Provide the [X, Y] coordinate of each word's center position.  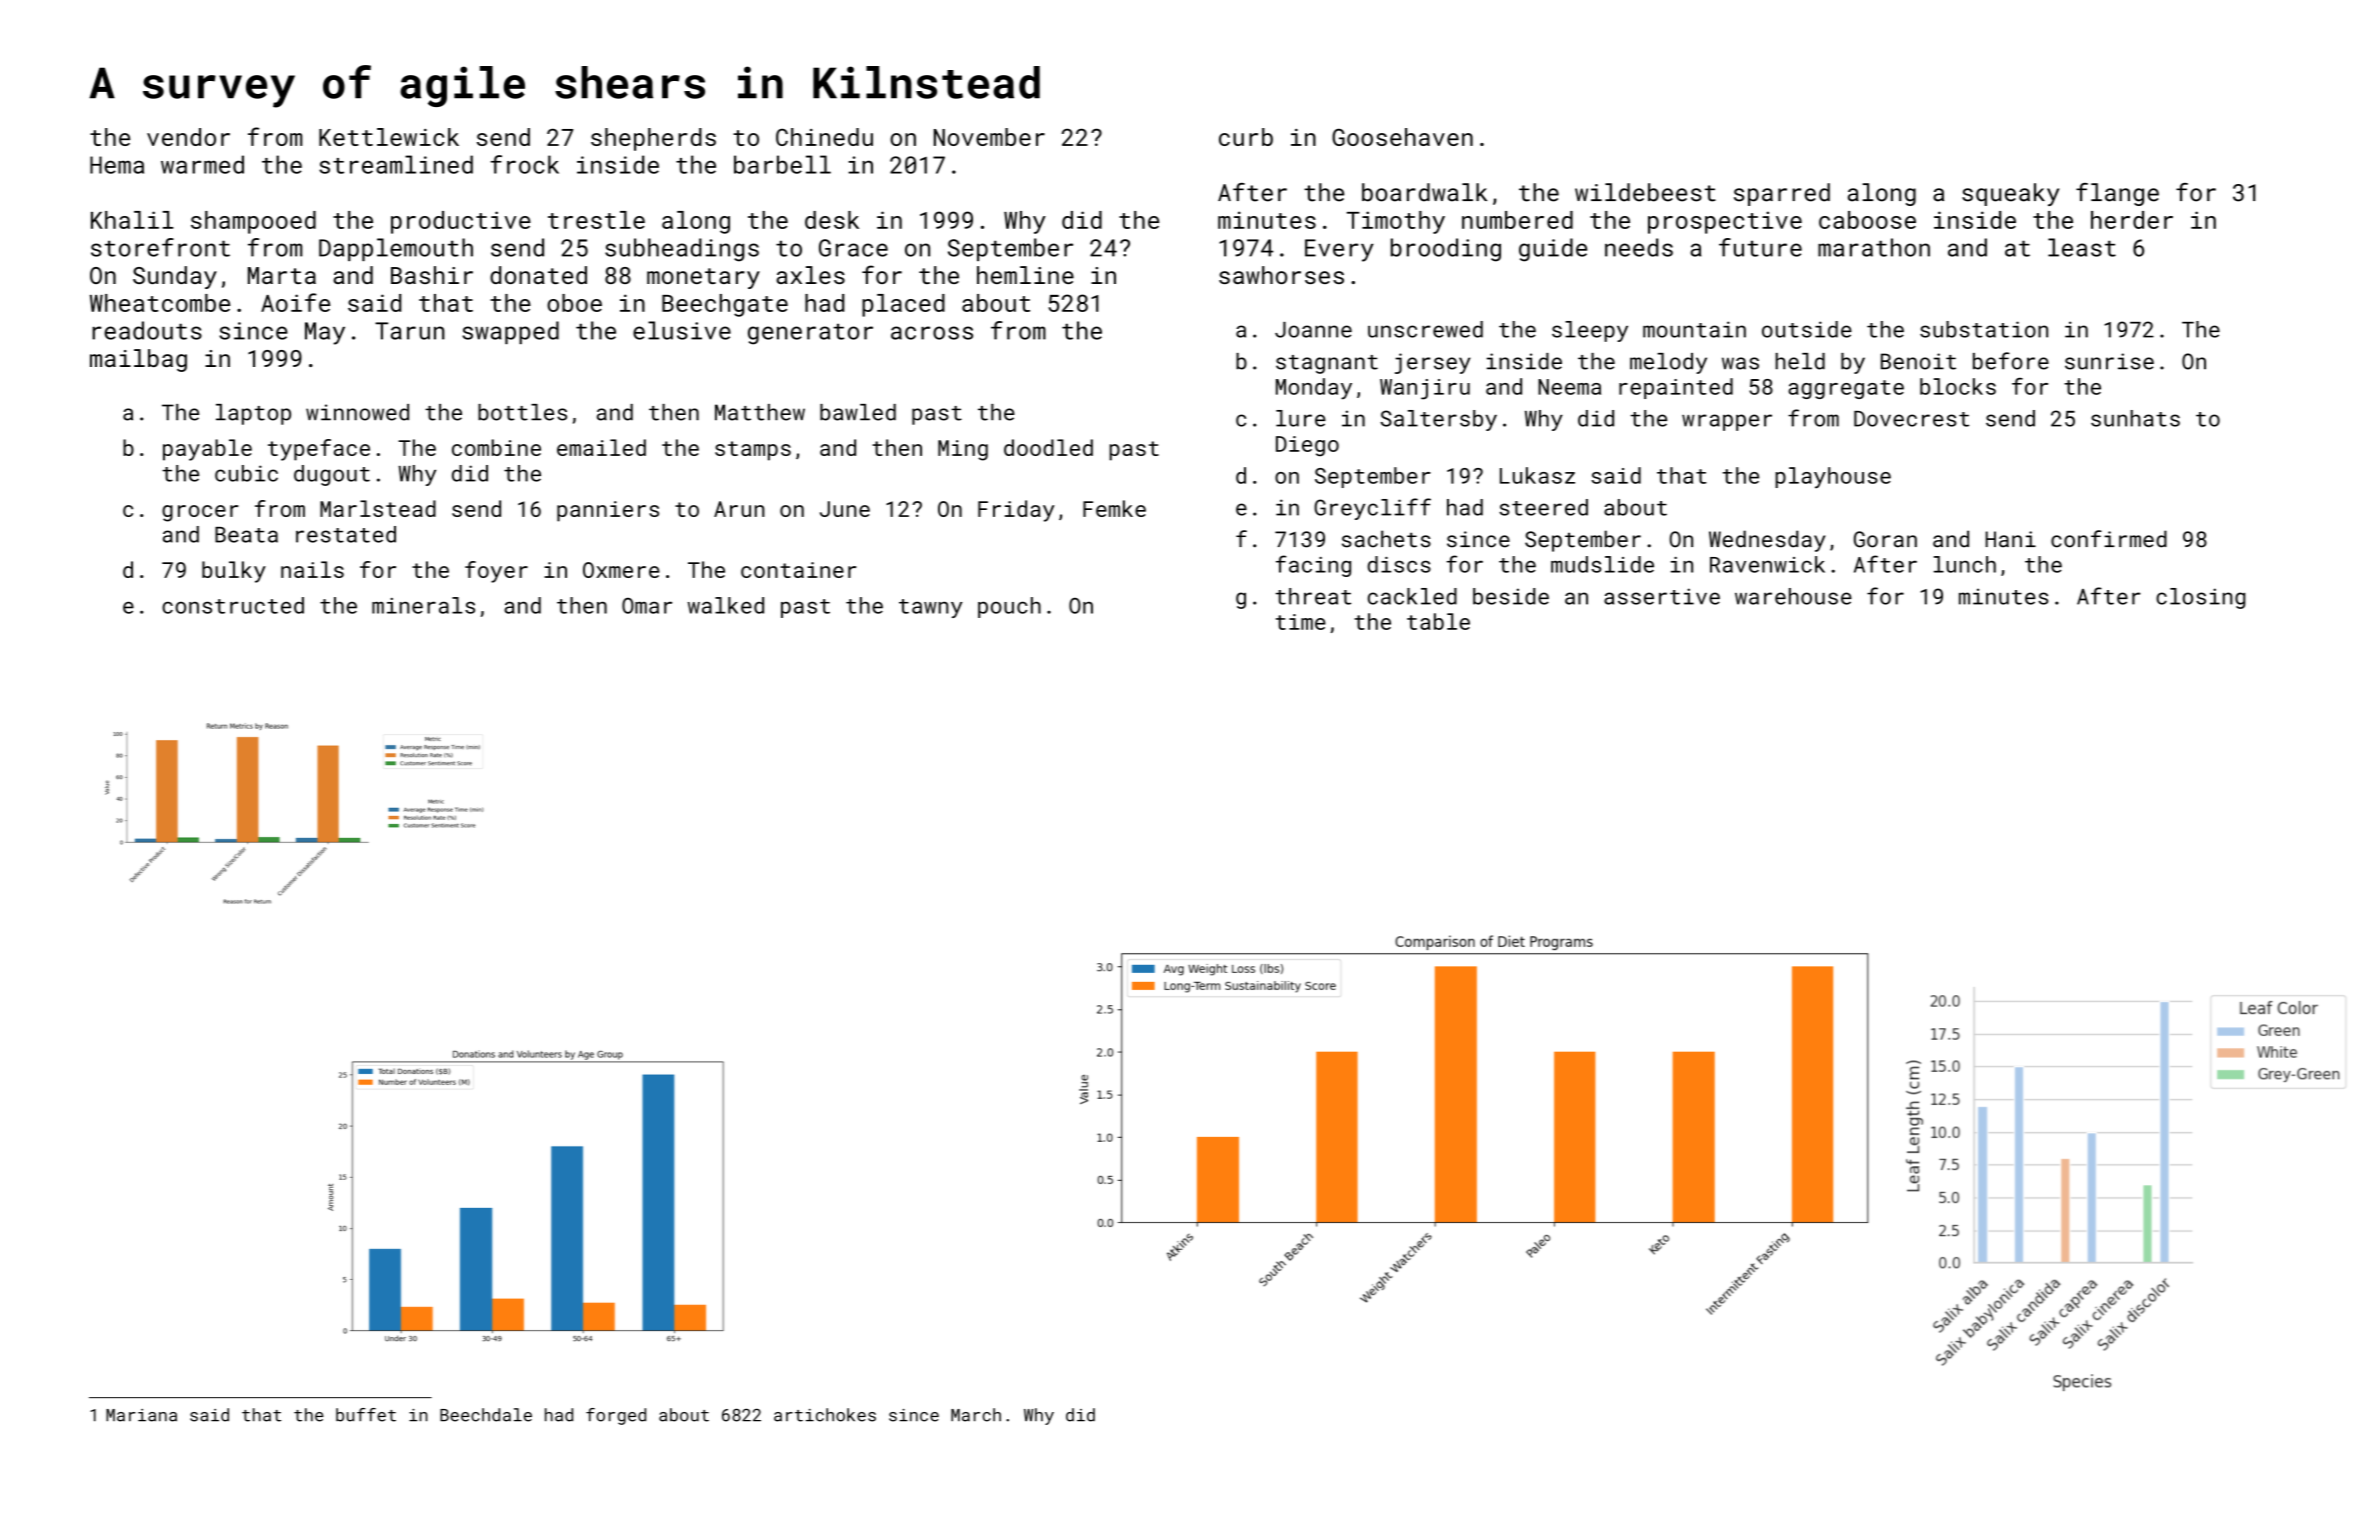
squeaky [2010, 194]
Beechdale [486, 1415]
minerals [423, 605]
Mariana [141, 1415]
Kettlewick [389, 137]
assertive [1662, 596]
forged [616, 1416]
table [1438, 621]
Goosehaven [1402, 137]
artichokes [825, 1415]
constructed [233, 605]
